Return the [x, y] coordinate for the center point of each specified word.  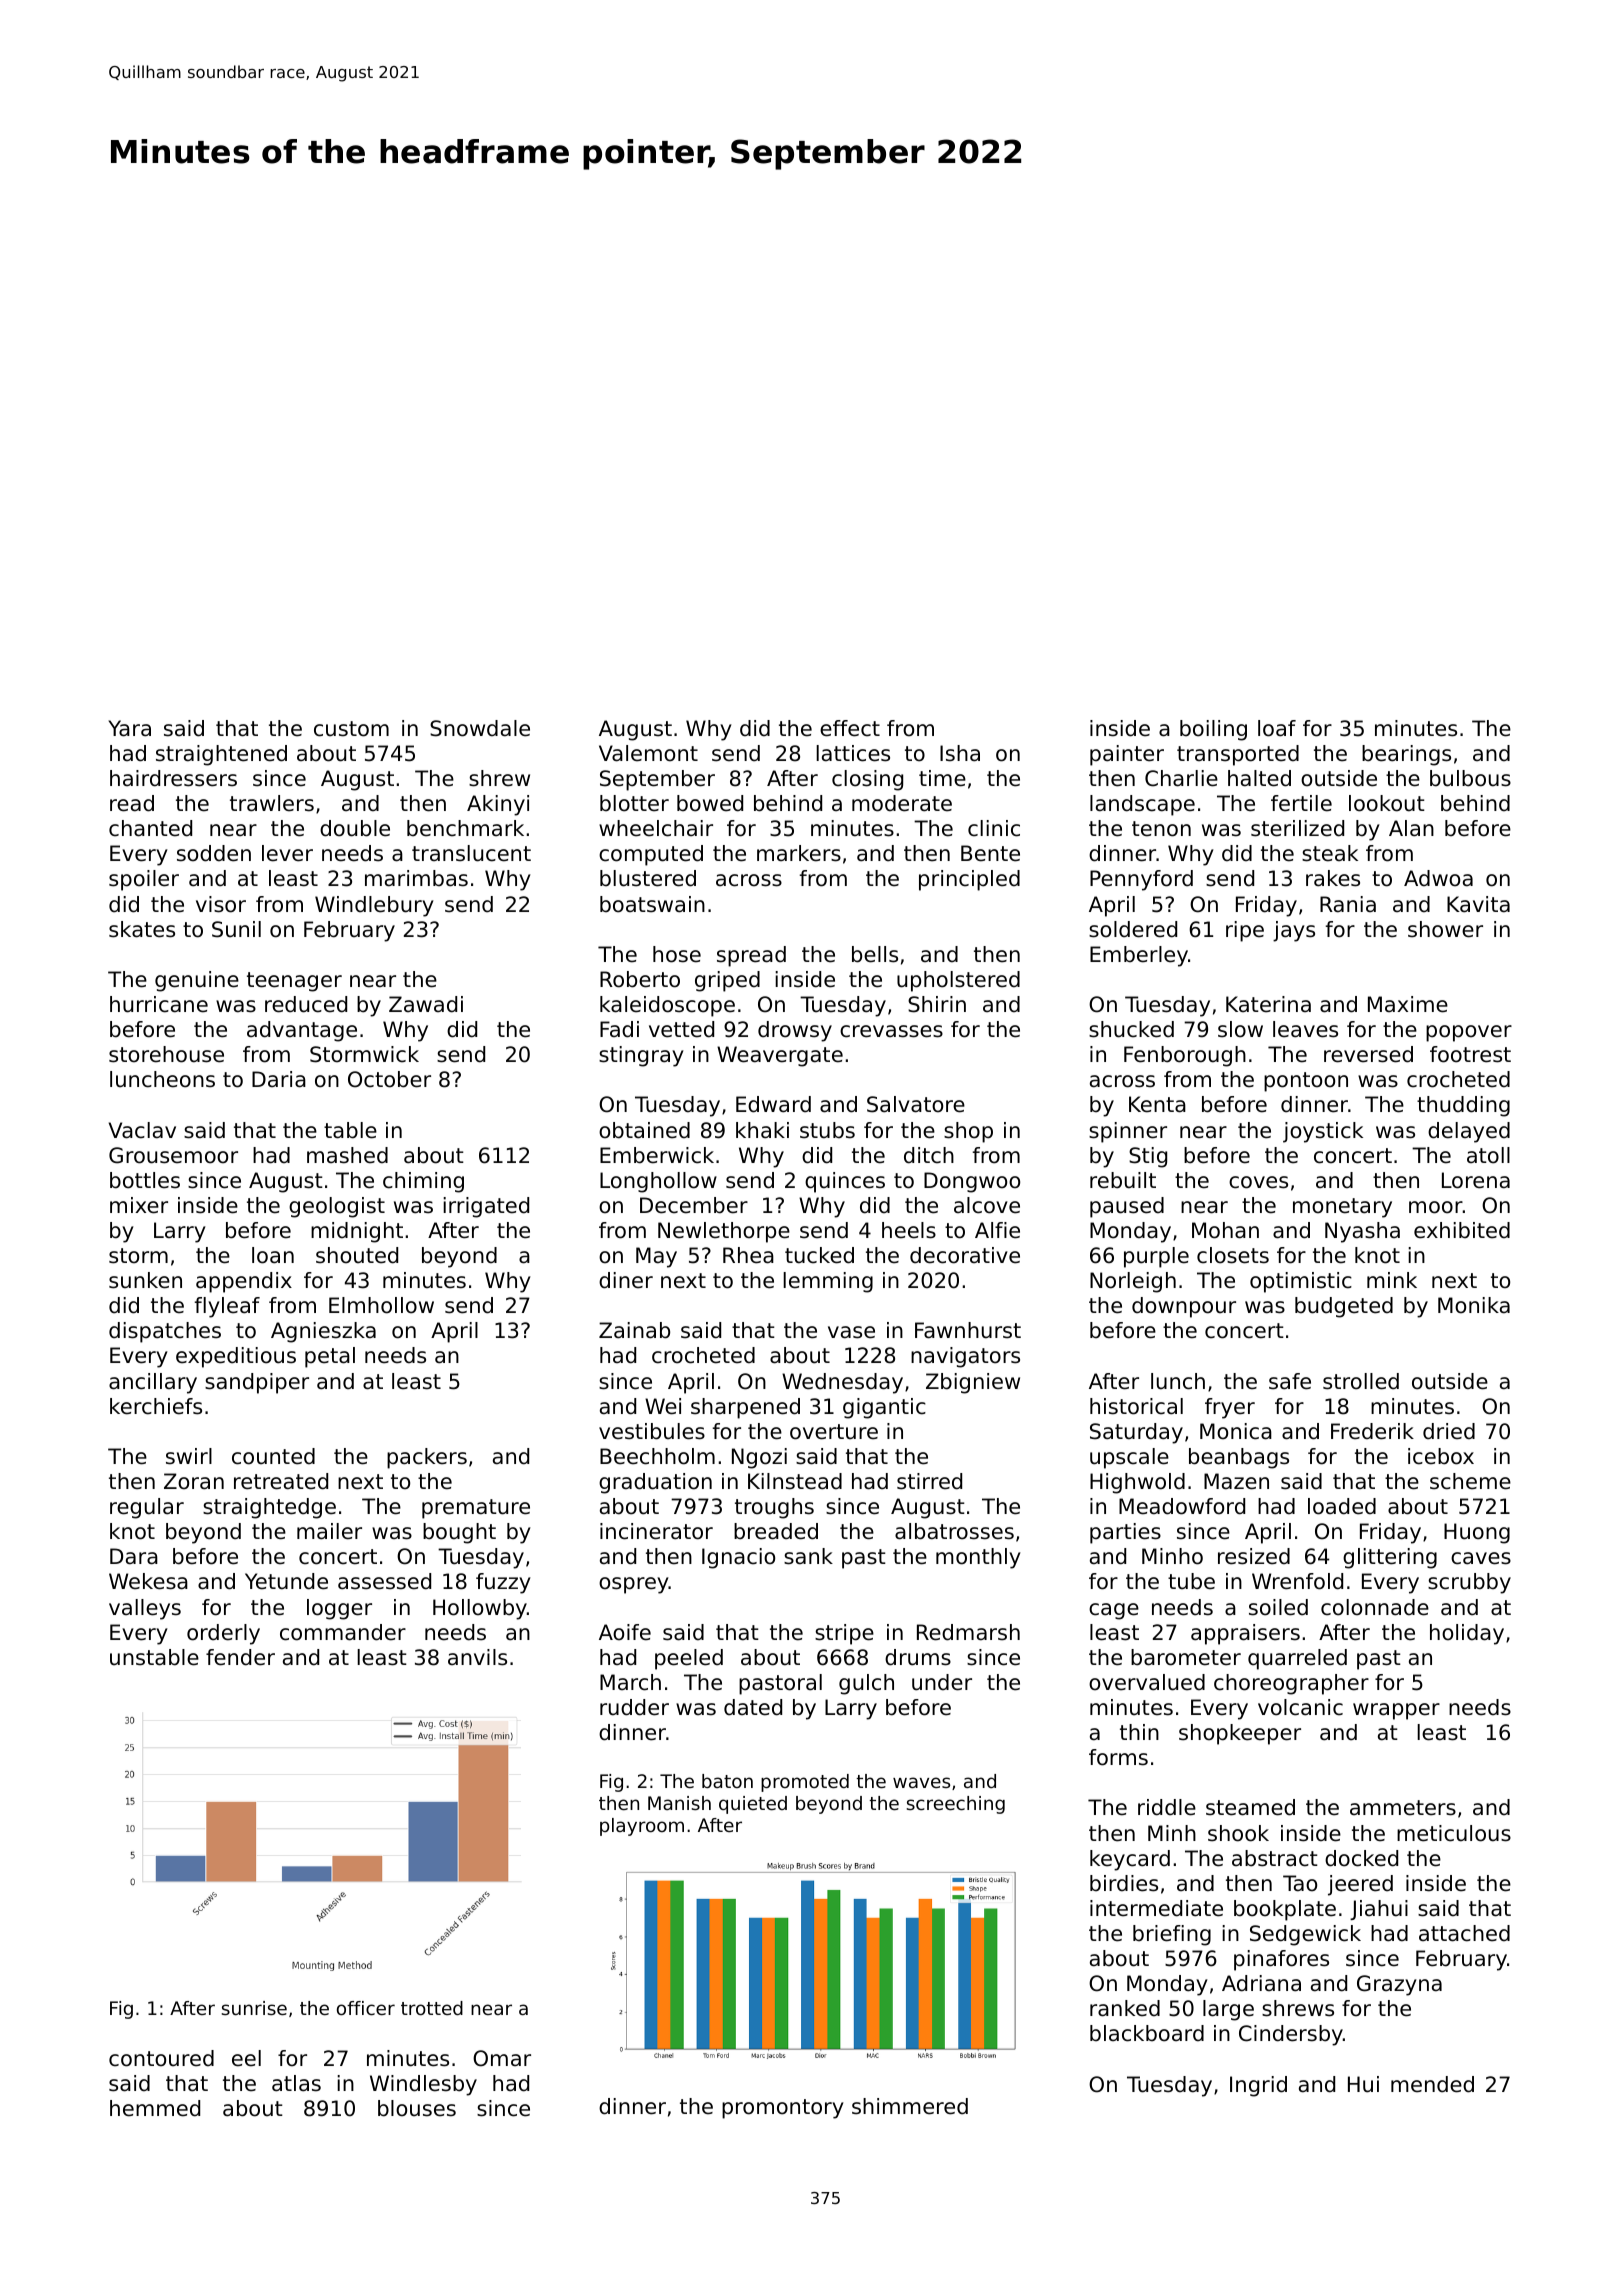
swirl [189, 1456]
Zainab [634, 1330]
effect [850, 728]
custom [351, 729]
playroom [642, 1827]
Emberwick [657, 1155]
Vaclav [142, 1130]
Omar [502, 2058]
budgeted [1344, 1307]
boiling [1213, 730]
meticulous [1454, 1833]
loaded [1342, 1506]
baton [727, 1781]
